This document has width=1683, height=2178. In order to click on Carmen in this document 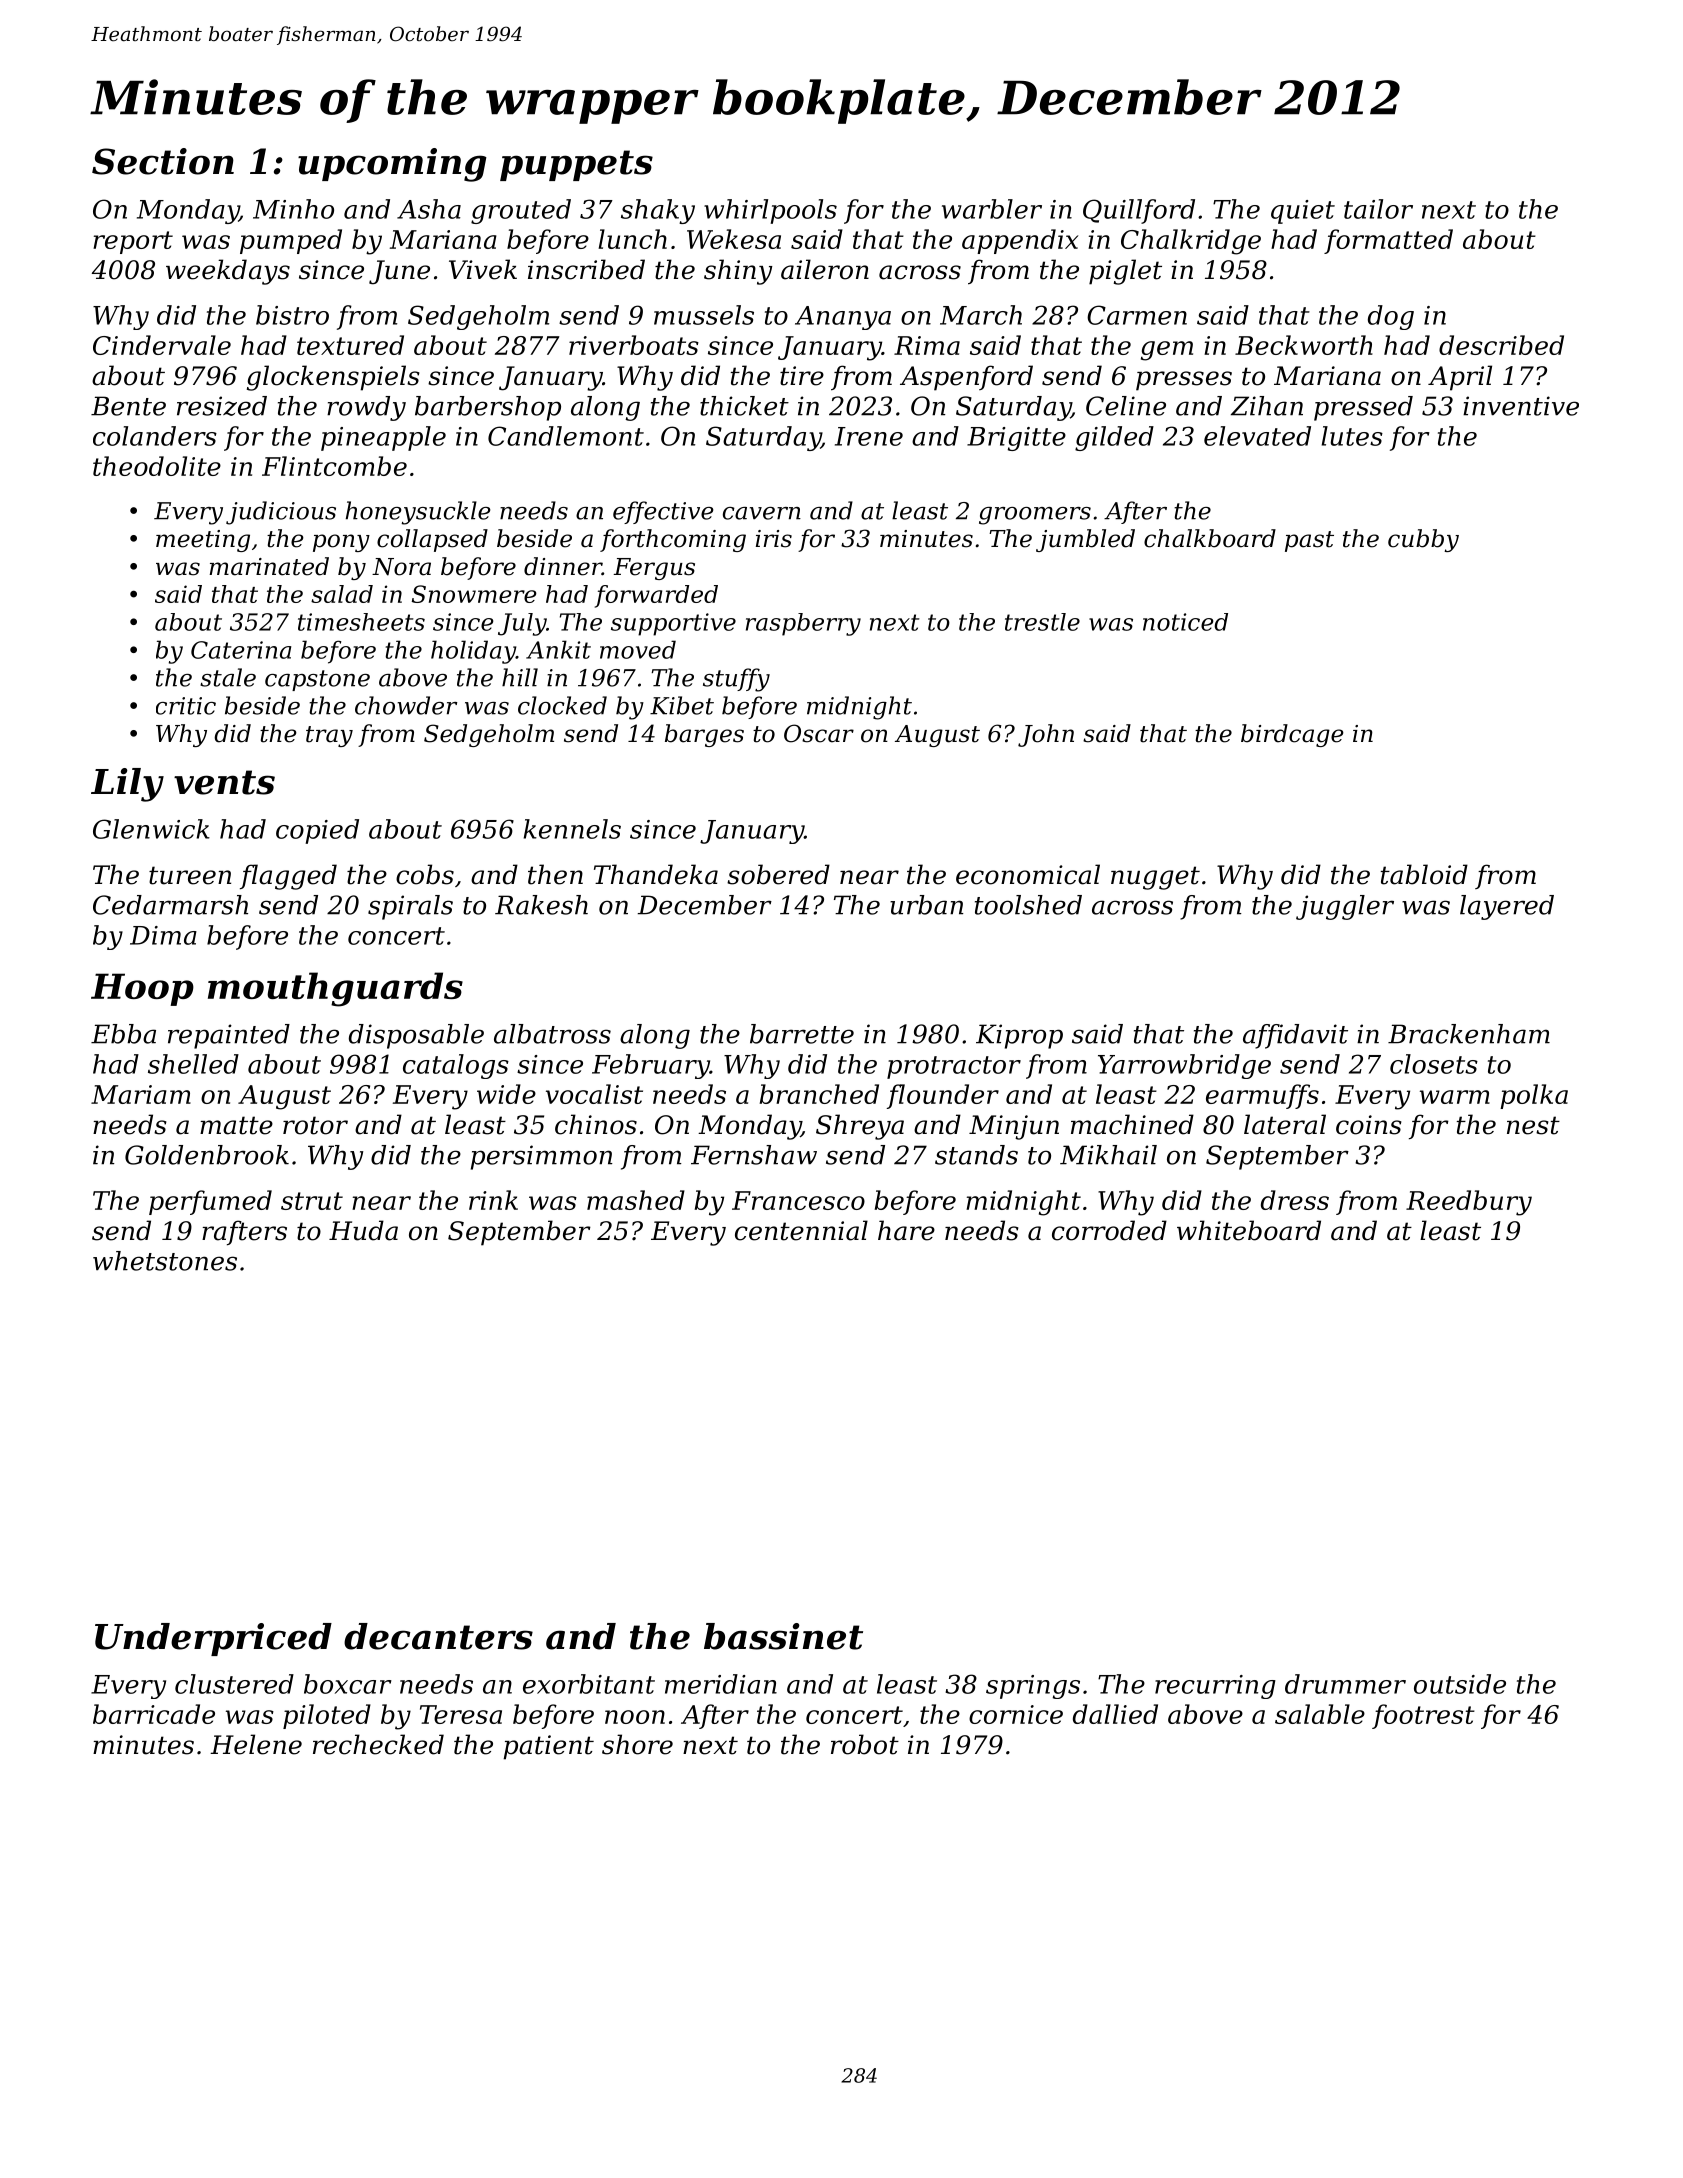, I will do `click(1137, 315)`.
